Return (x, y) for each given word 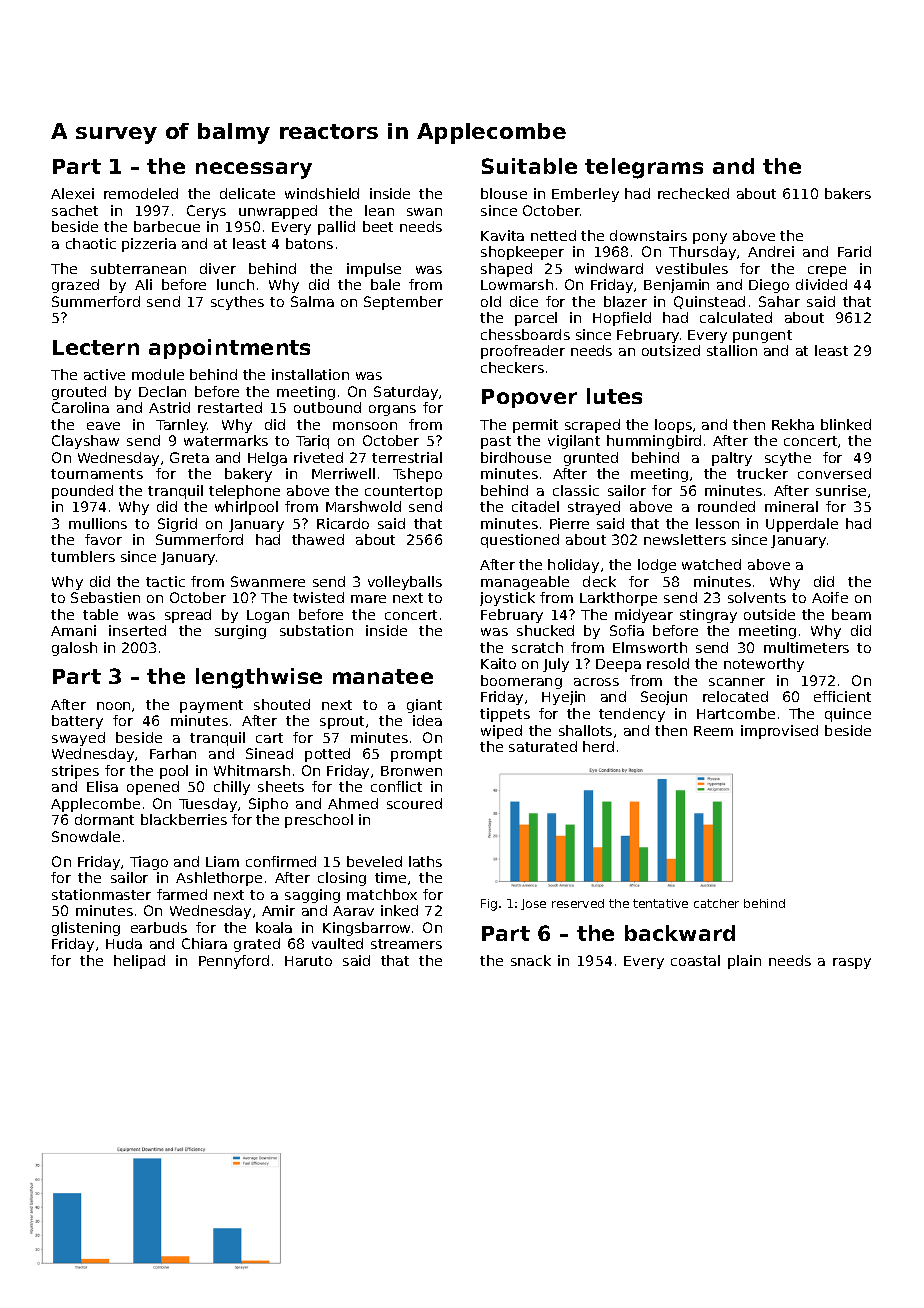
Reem (713, 731)
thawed (318, 539)
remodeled (141, 193)
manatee (383, 676)
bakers (848, 193)
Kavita (502, 235)
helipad (139, 962)
